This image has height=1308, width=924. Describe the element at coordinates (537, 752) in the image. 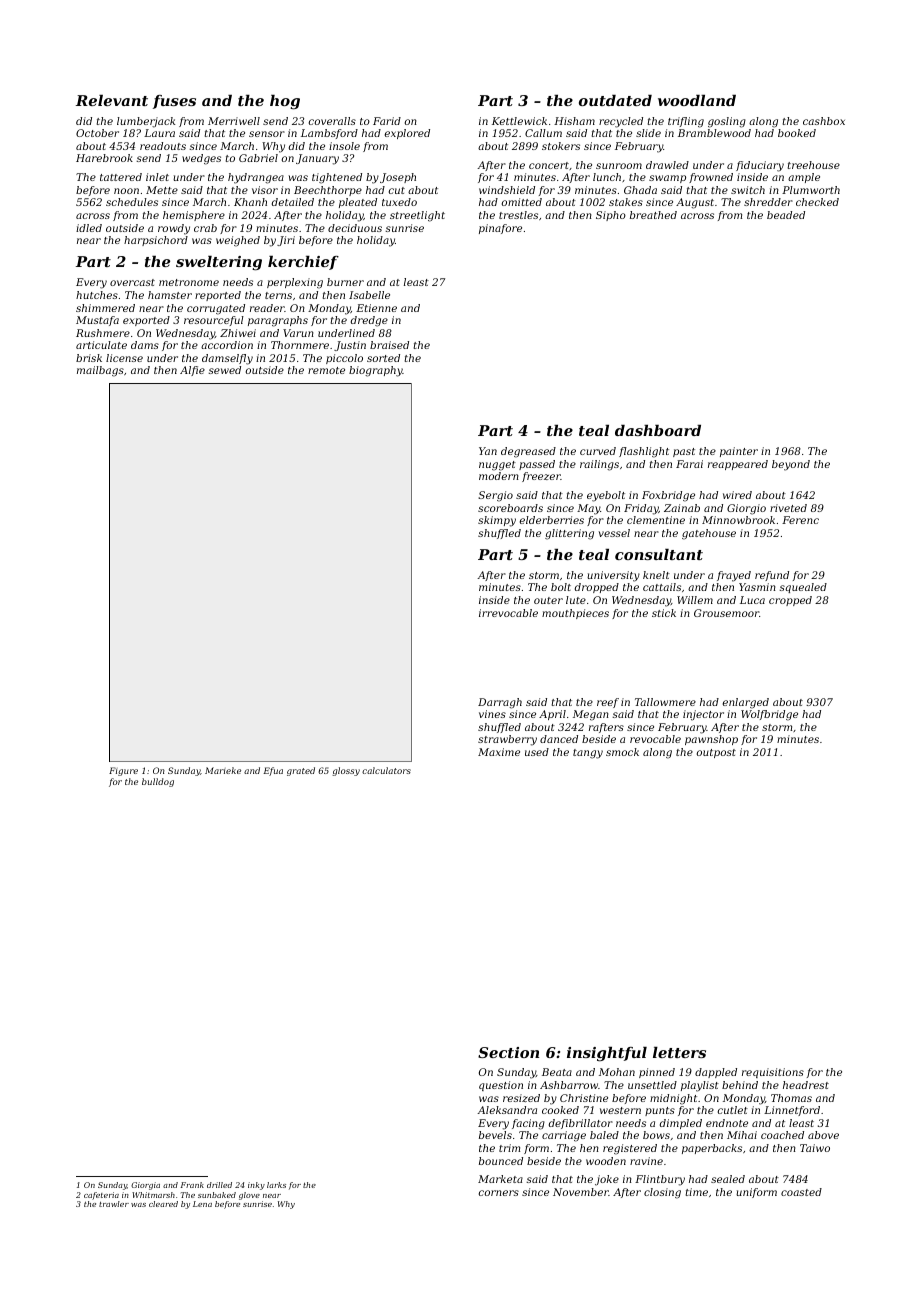

I see `used` at that location.
